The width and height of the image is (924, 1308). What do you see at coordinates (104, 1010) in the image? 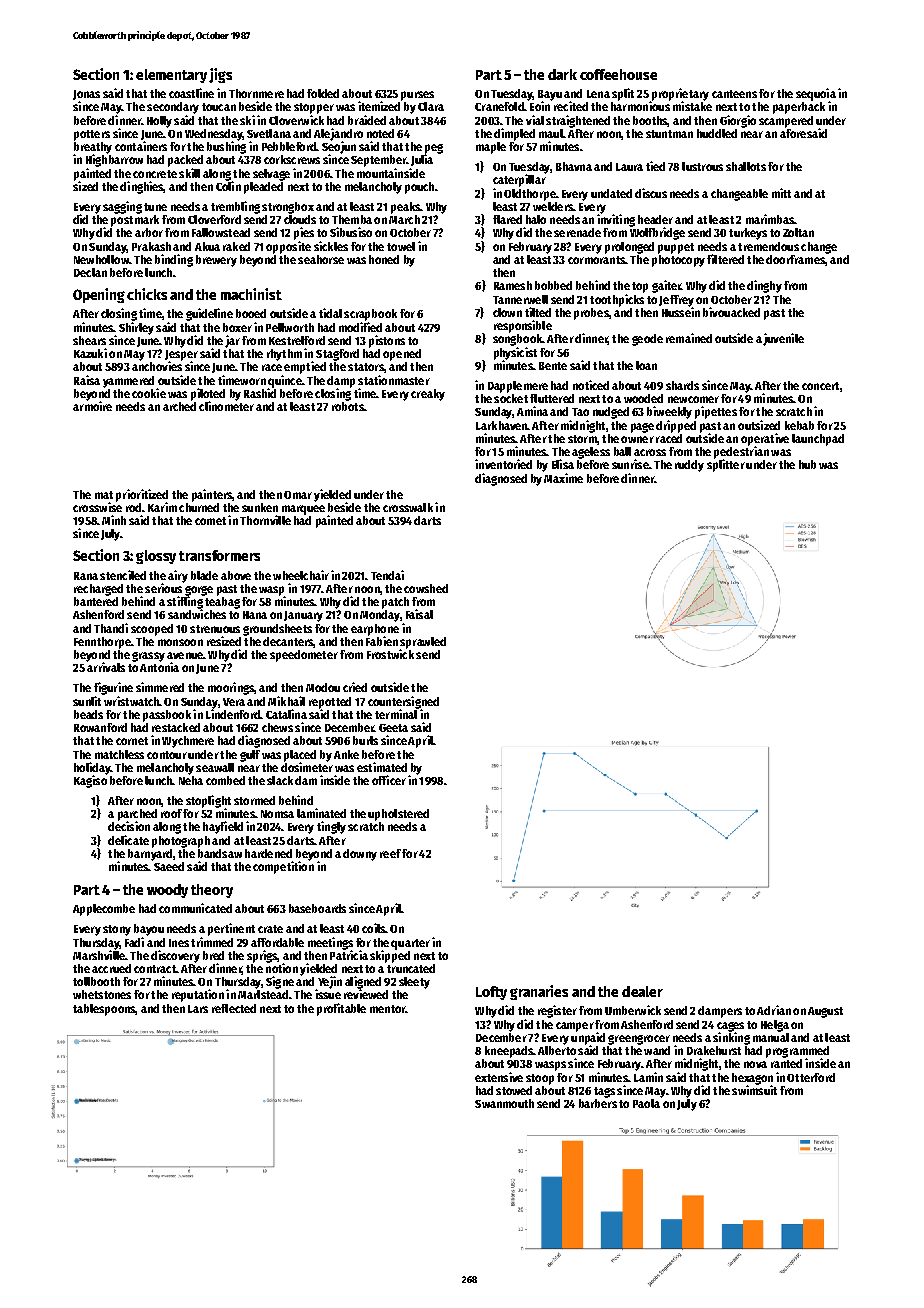
I see `tablespoons` at bounding box center [104, 1010].
